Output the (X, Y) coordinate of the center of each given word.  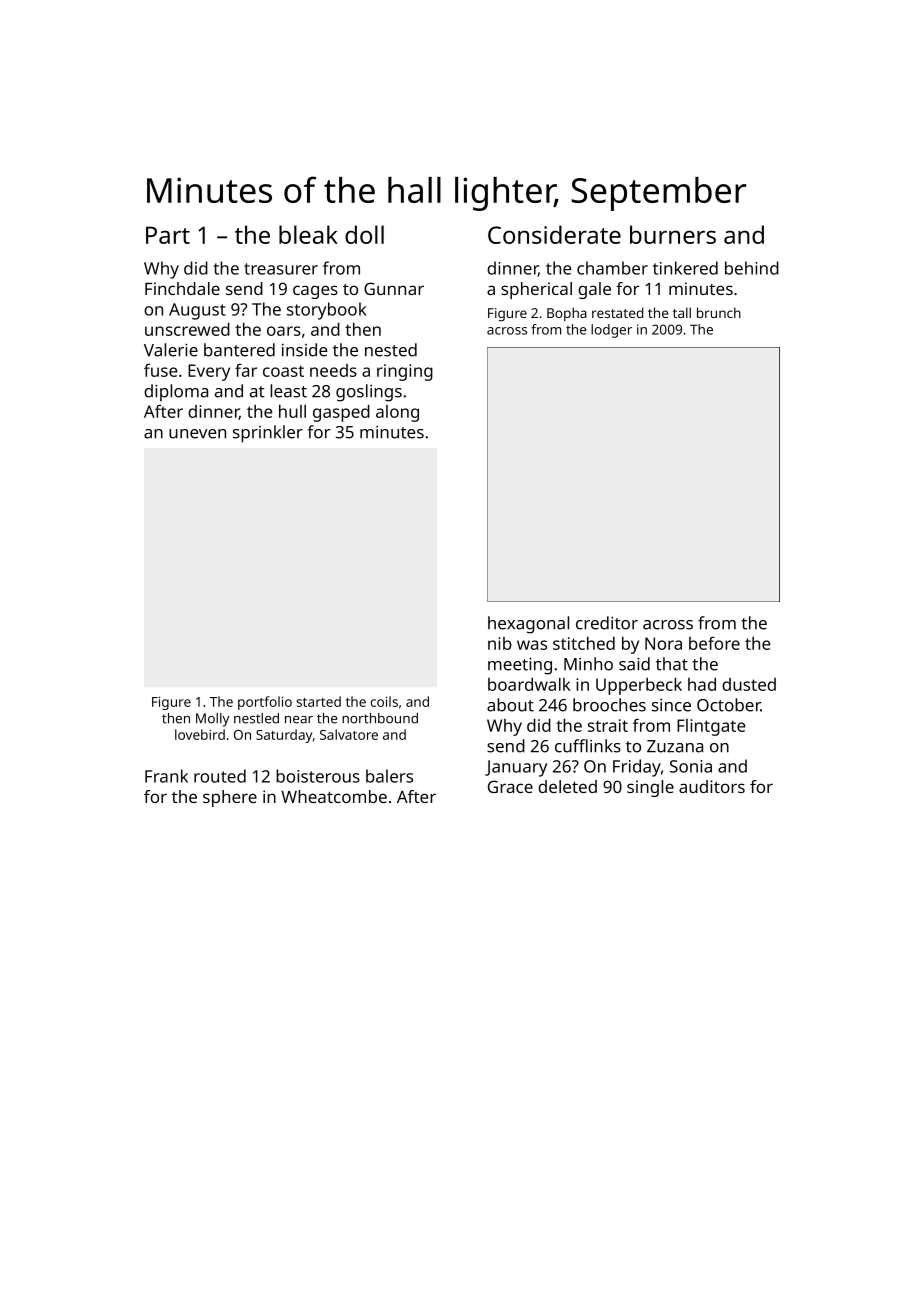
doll (364, 234)
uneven (197, 434)
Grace (510, 786)
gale (594, 290)
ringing (405, 372)
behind (752, 268)
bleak (308, 234)
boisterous (318, 776)
